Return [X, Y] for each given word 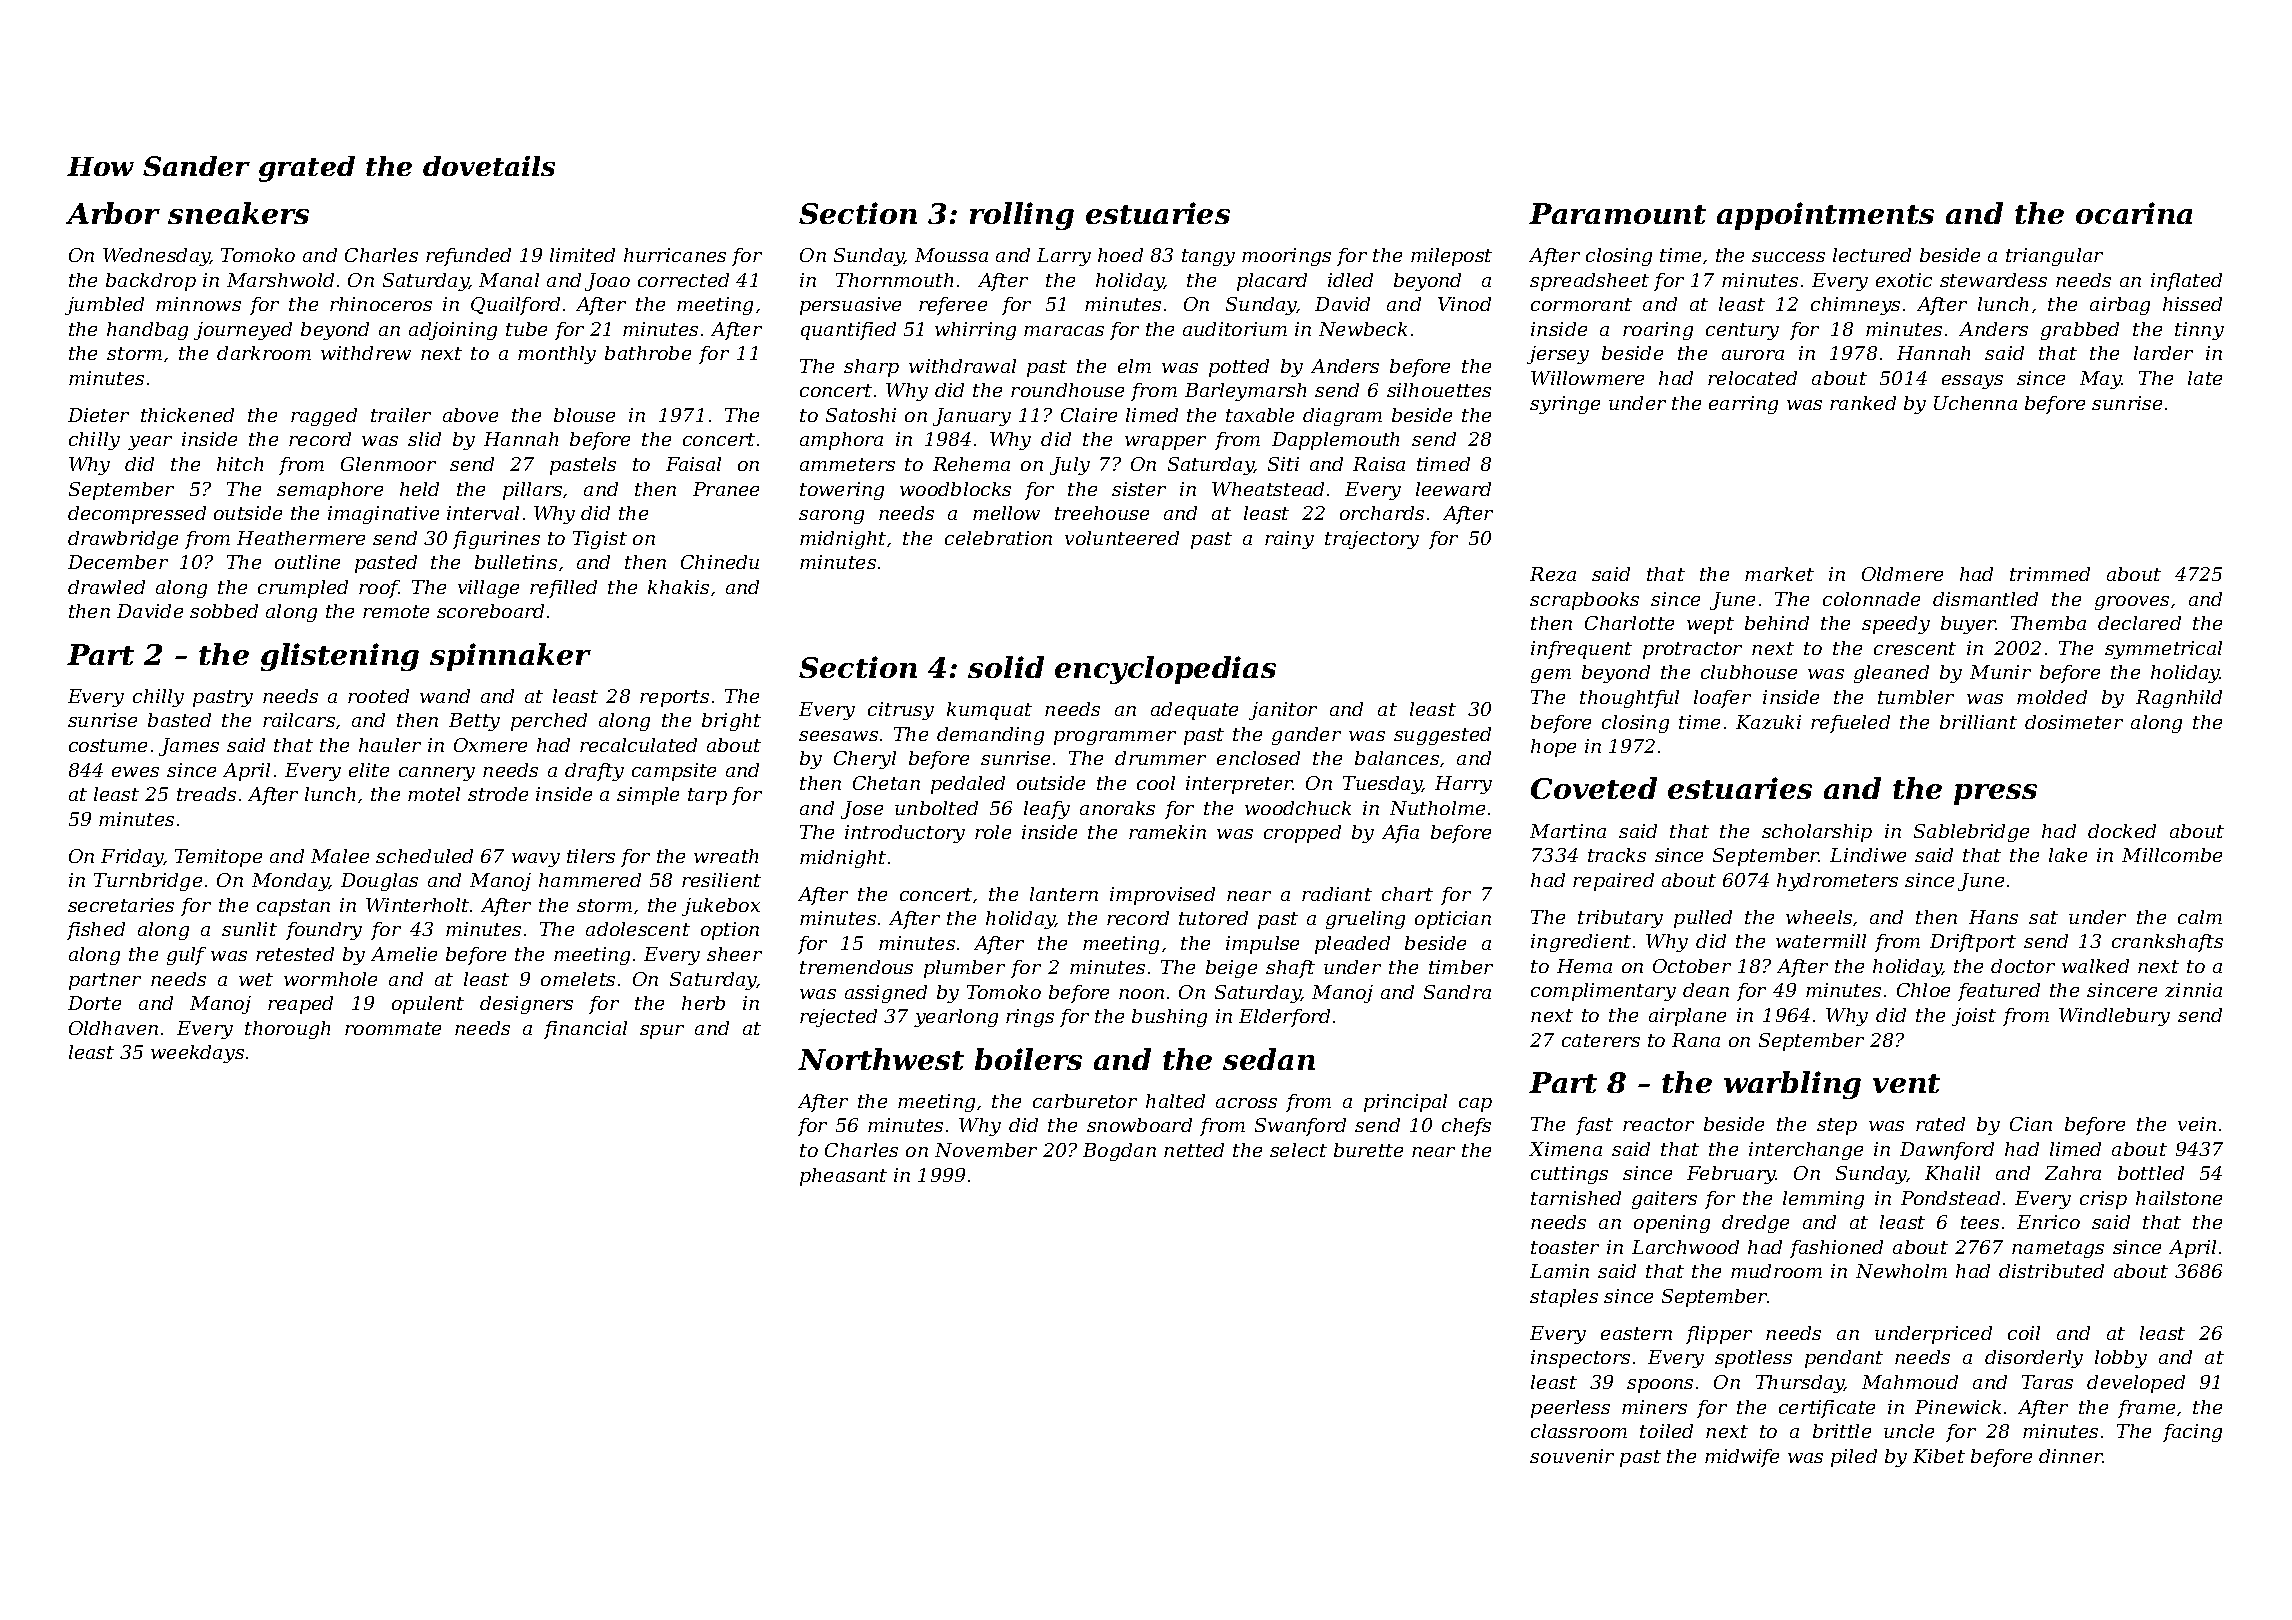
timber [1461, 967]
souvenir [1572, 1456]
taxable [1260, 415]
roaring [1658, 331]
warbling [1792, 1085]
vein [2197, 1124]
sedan [1269, 1059]
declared [2139, 623]
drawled [106, 587]
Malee [340, 856]
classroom [1579, 1431]
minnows [198, 304]
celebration [998, 538]
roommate [393, 1028]
